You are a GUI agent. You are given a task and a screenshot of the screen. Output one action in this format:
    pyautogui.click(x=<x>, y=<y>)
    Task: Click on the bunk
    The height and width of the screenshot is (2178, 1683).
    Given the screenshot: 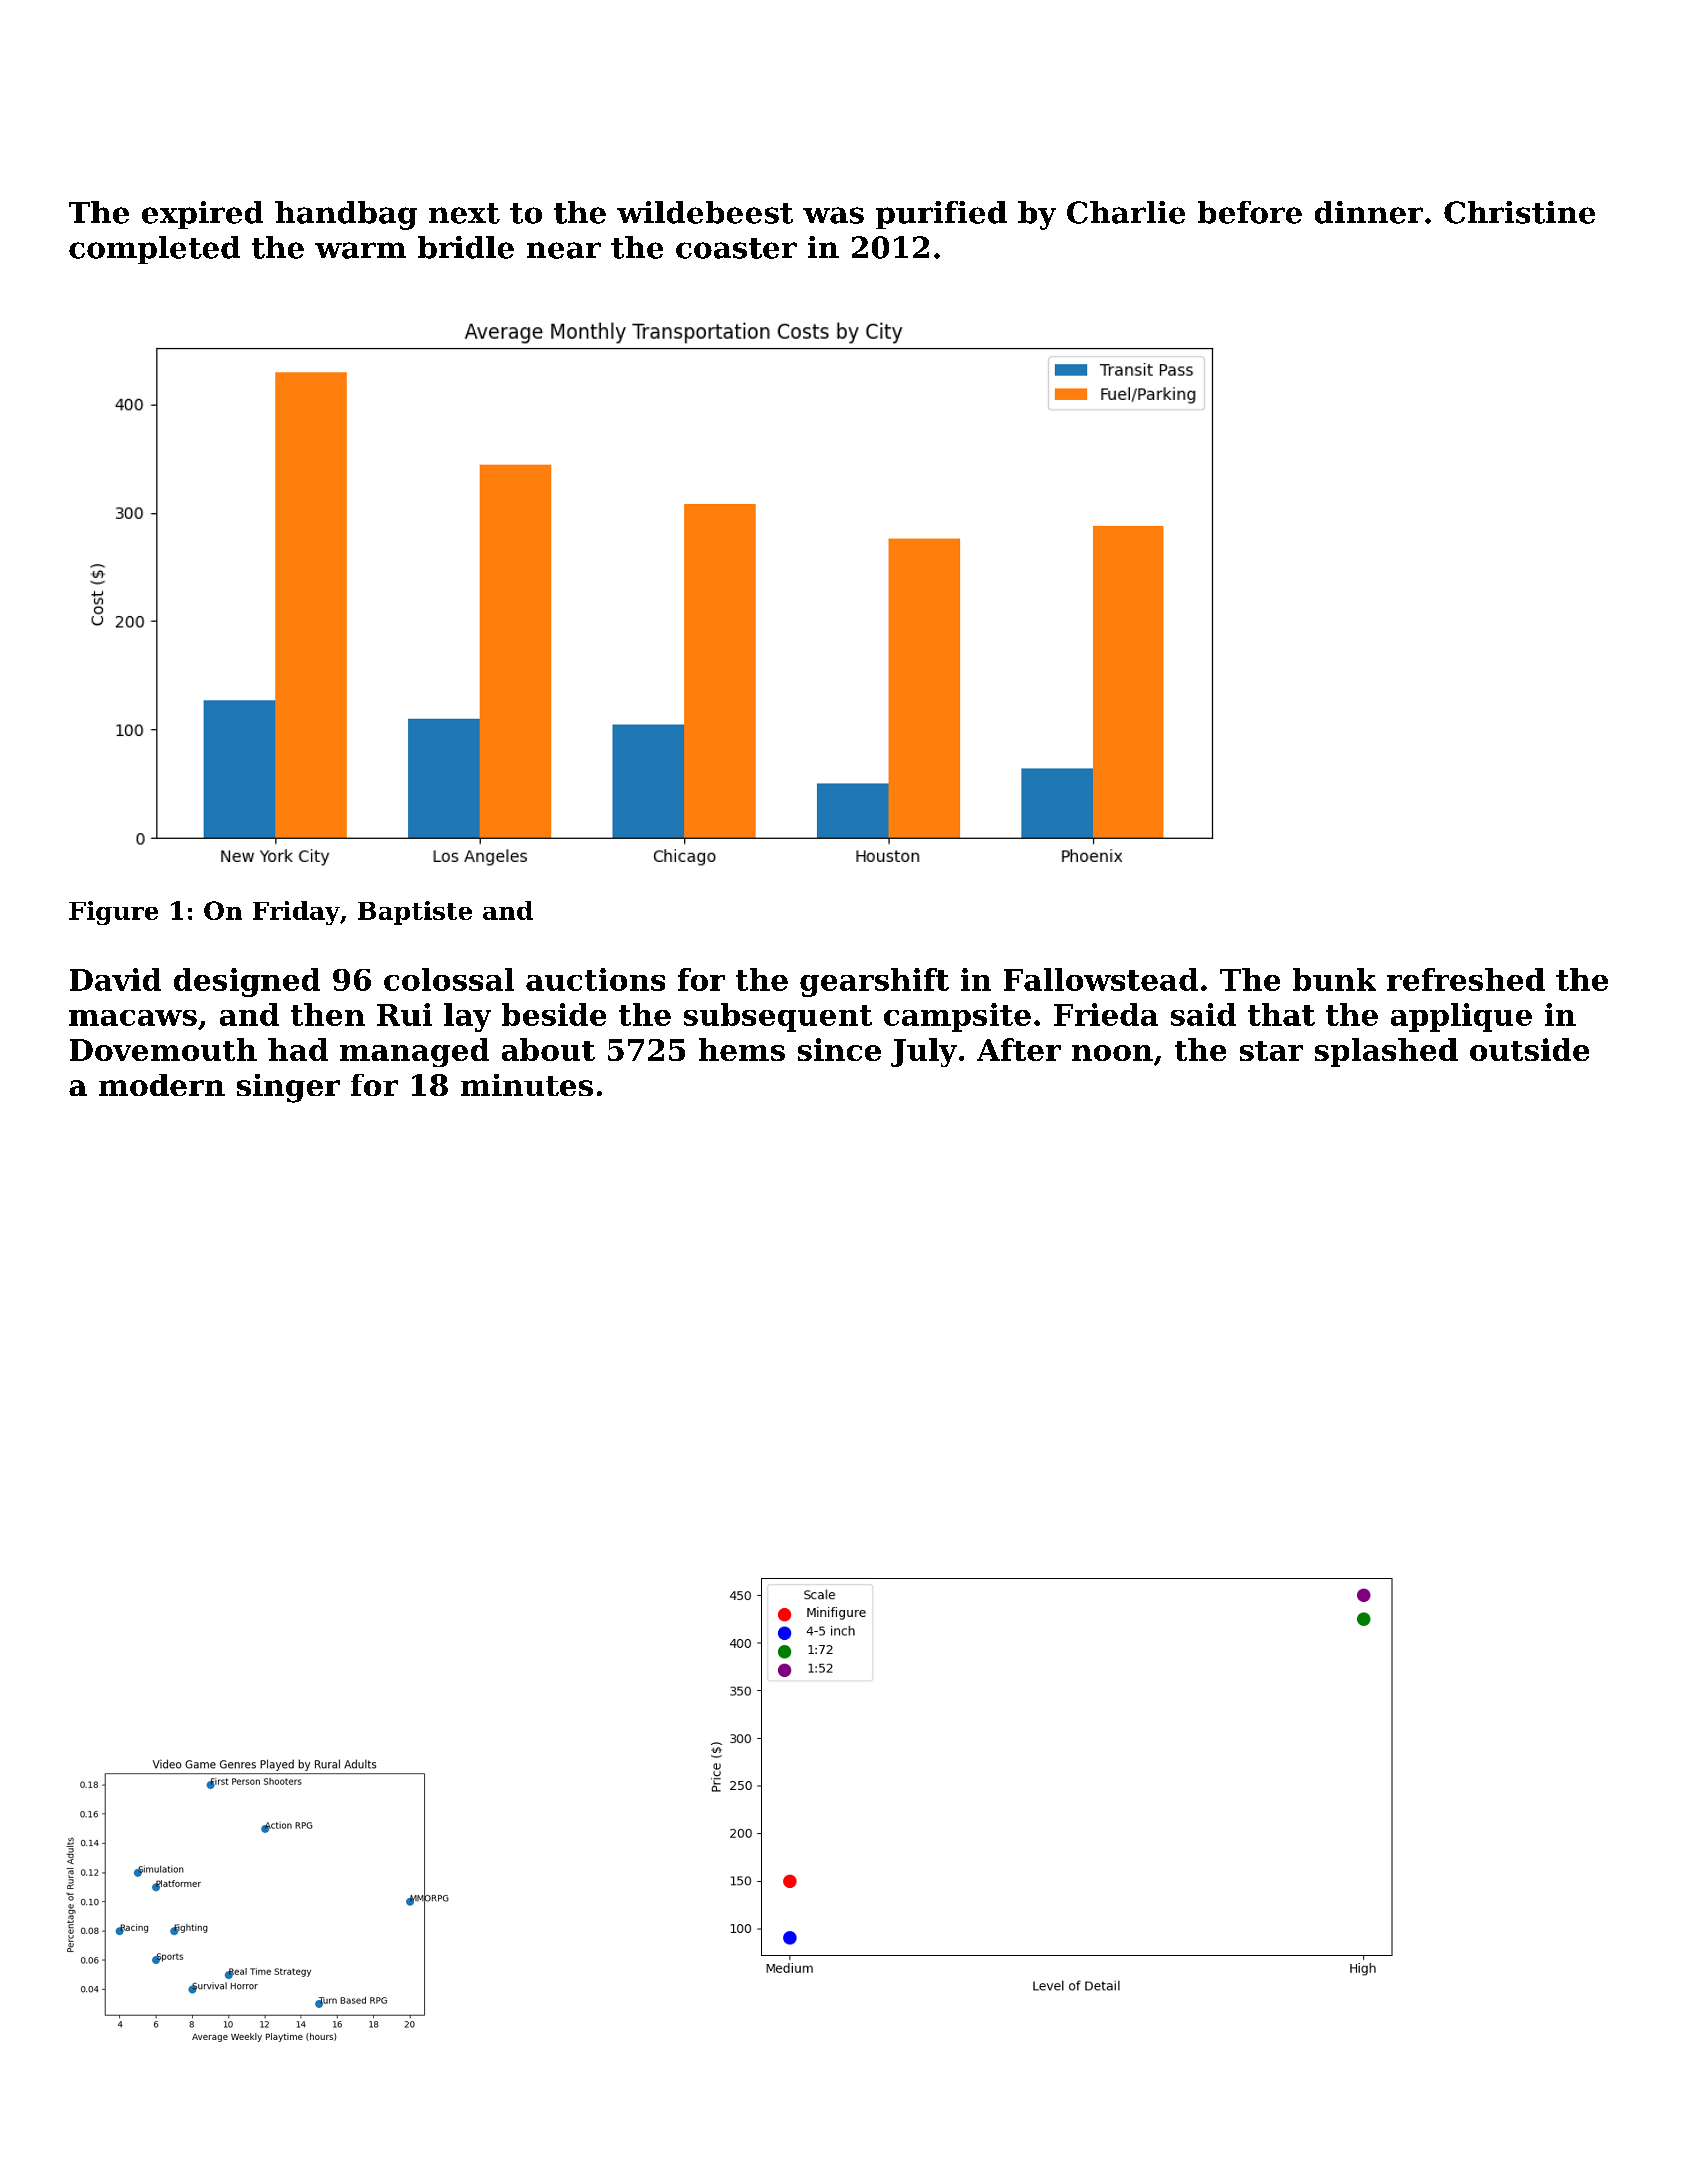 What is the action you would take?
    pyautogui.click(x=1334, y=979)
